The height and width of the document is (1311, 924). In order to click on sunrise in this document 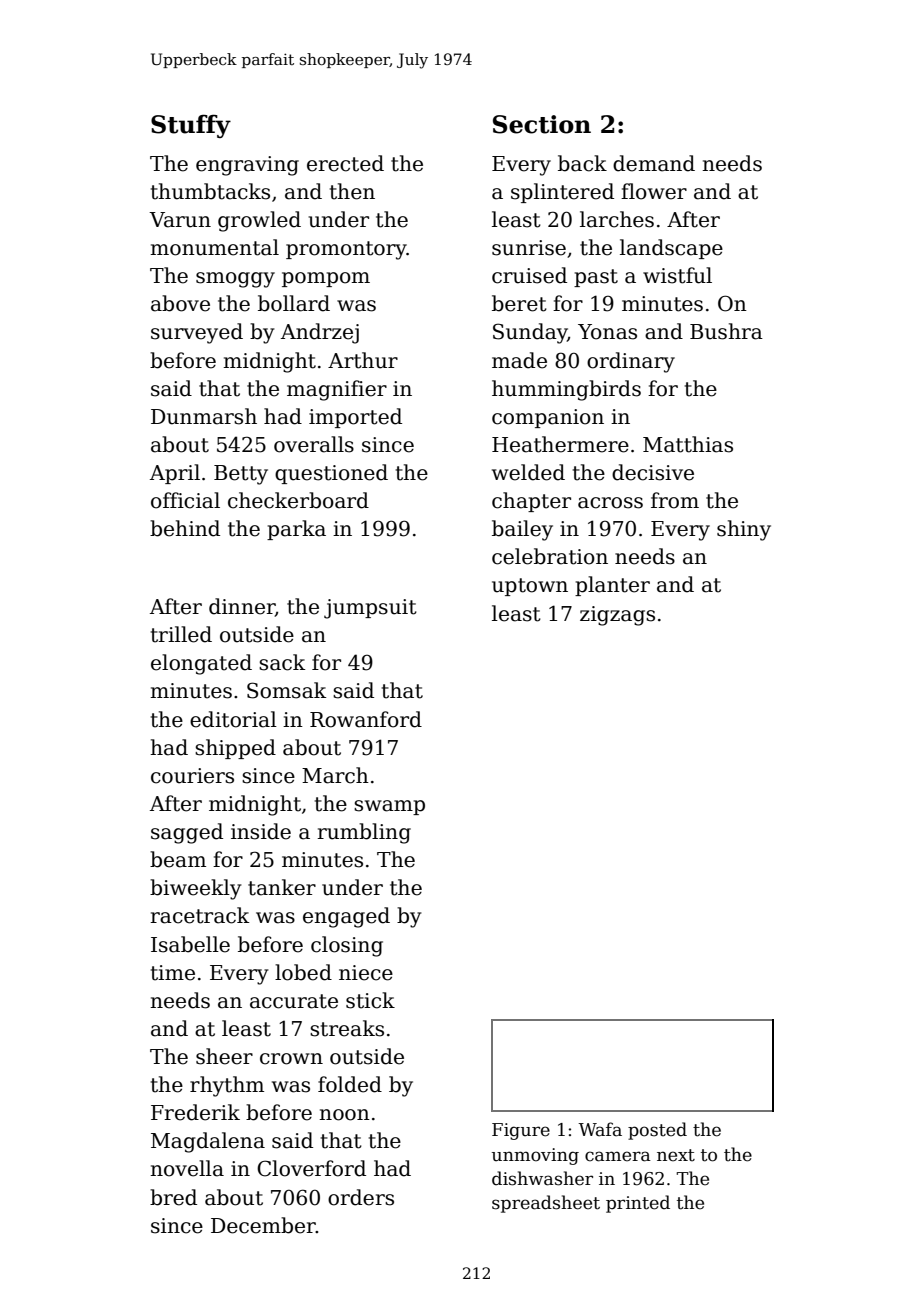, I will do `click(529, 248)`.
